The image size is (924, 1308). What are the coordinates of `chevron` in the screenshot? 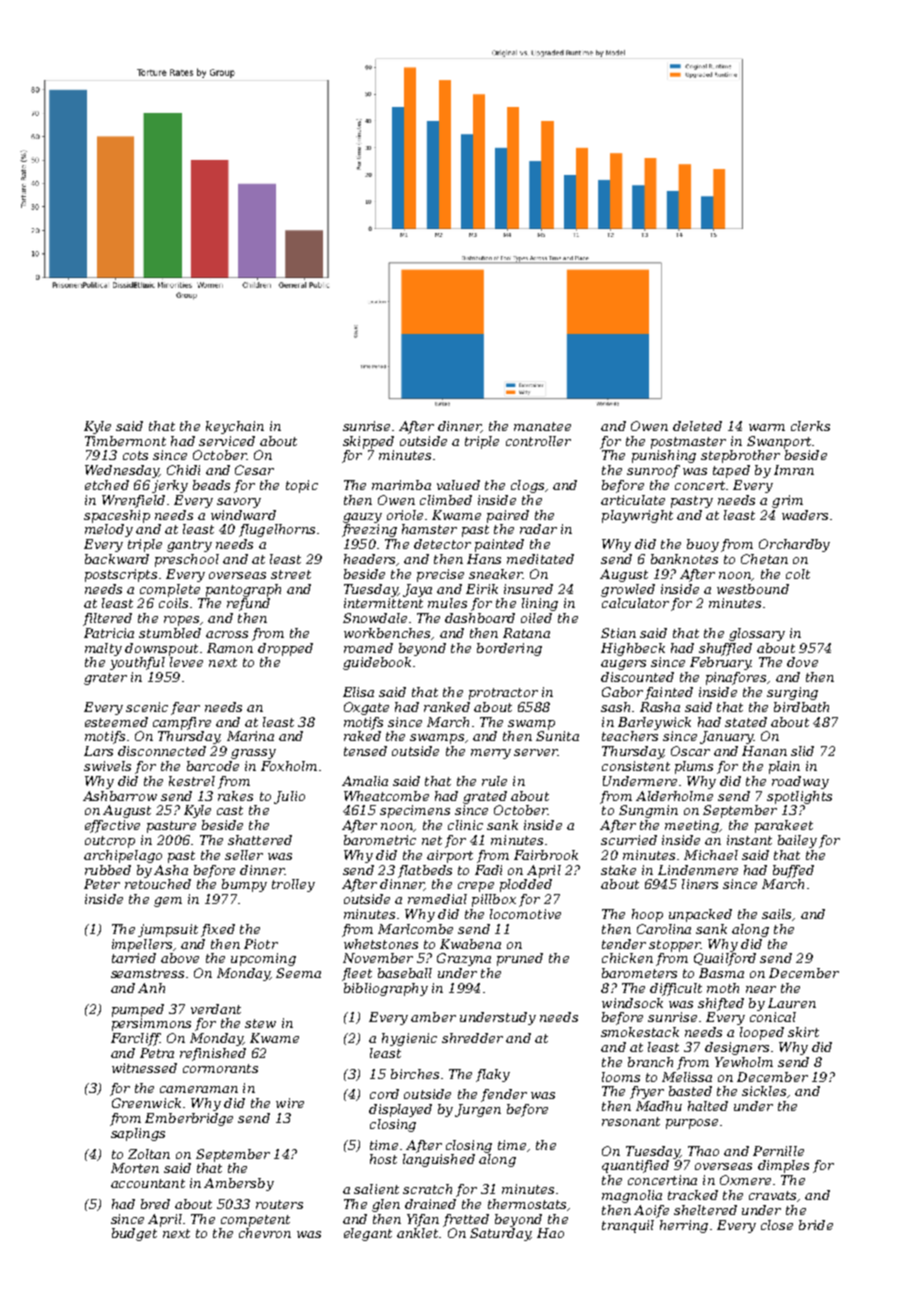 It's located at (265, 1233).
